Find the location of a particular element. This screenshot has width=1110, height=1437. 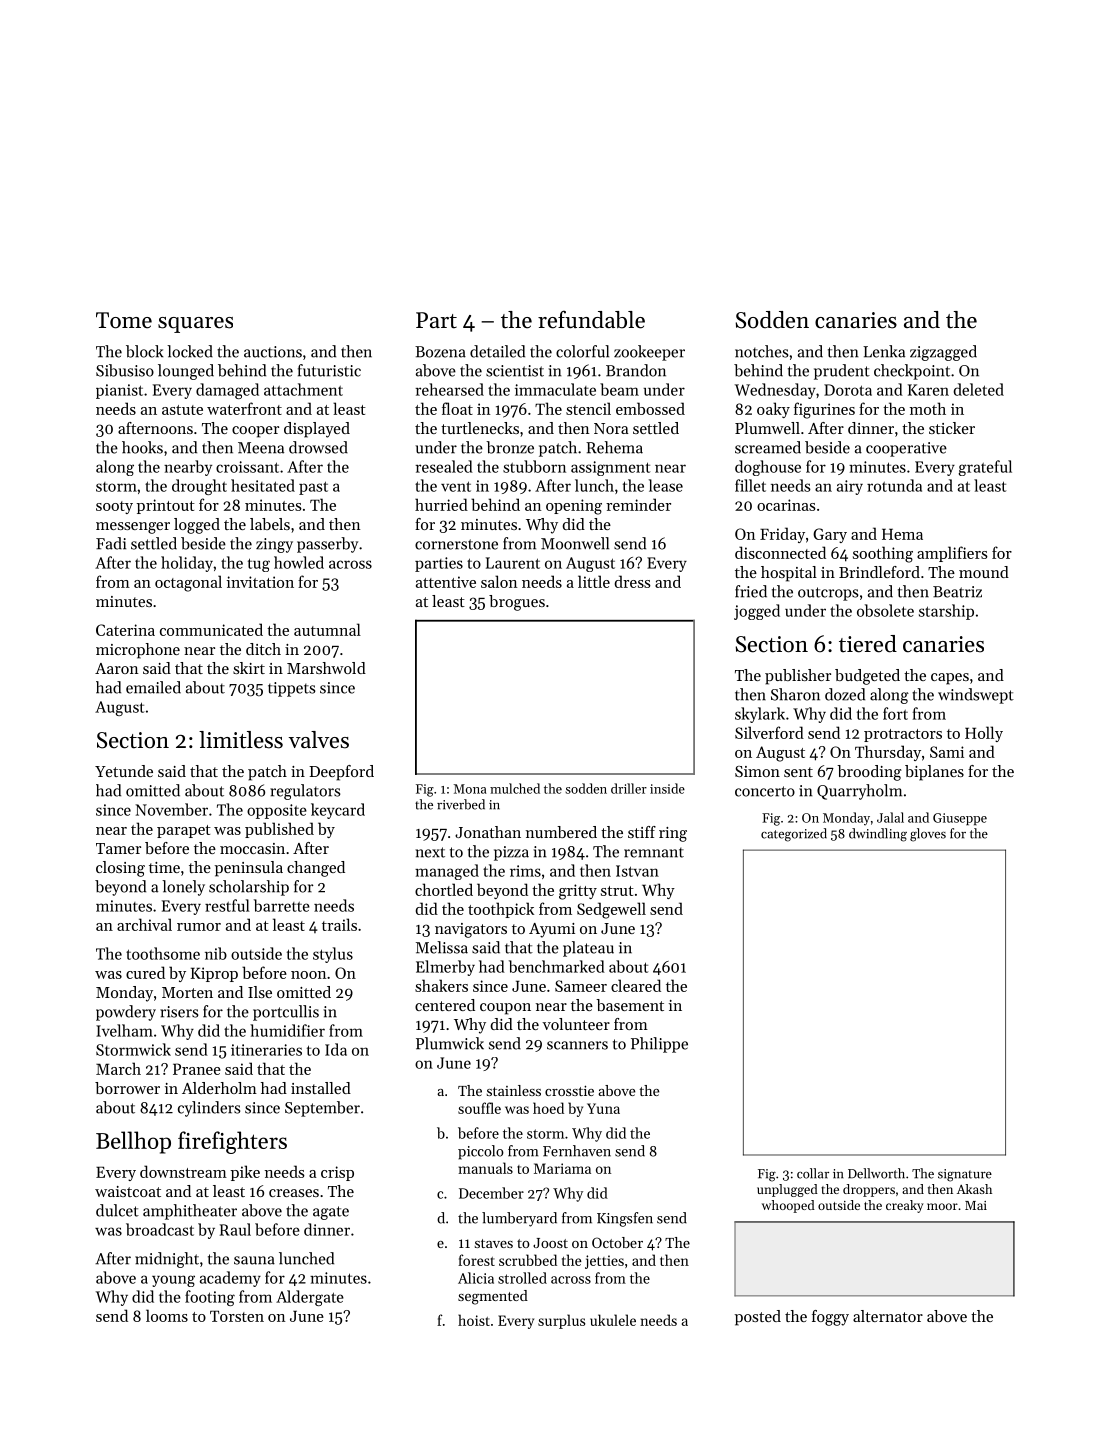

Kingsfen is located at coordinates (625, 1219).
